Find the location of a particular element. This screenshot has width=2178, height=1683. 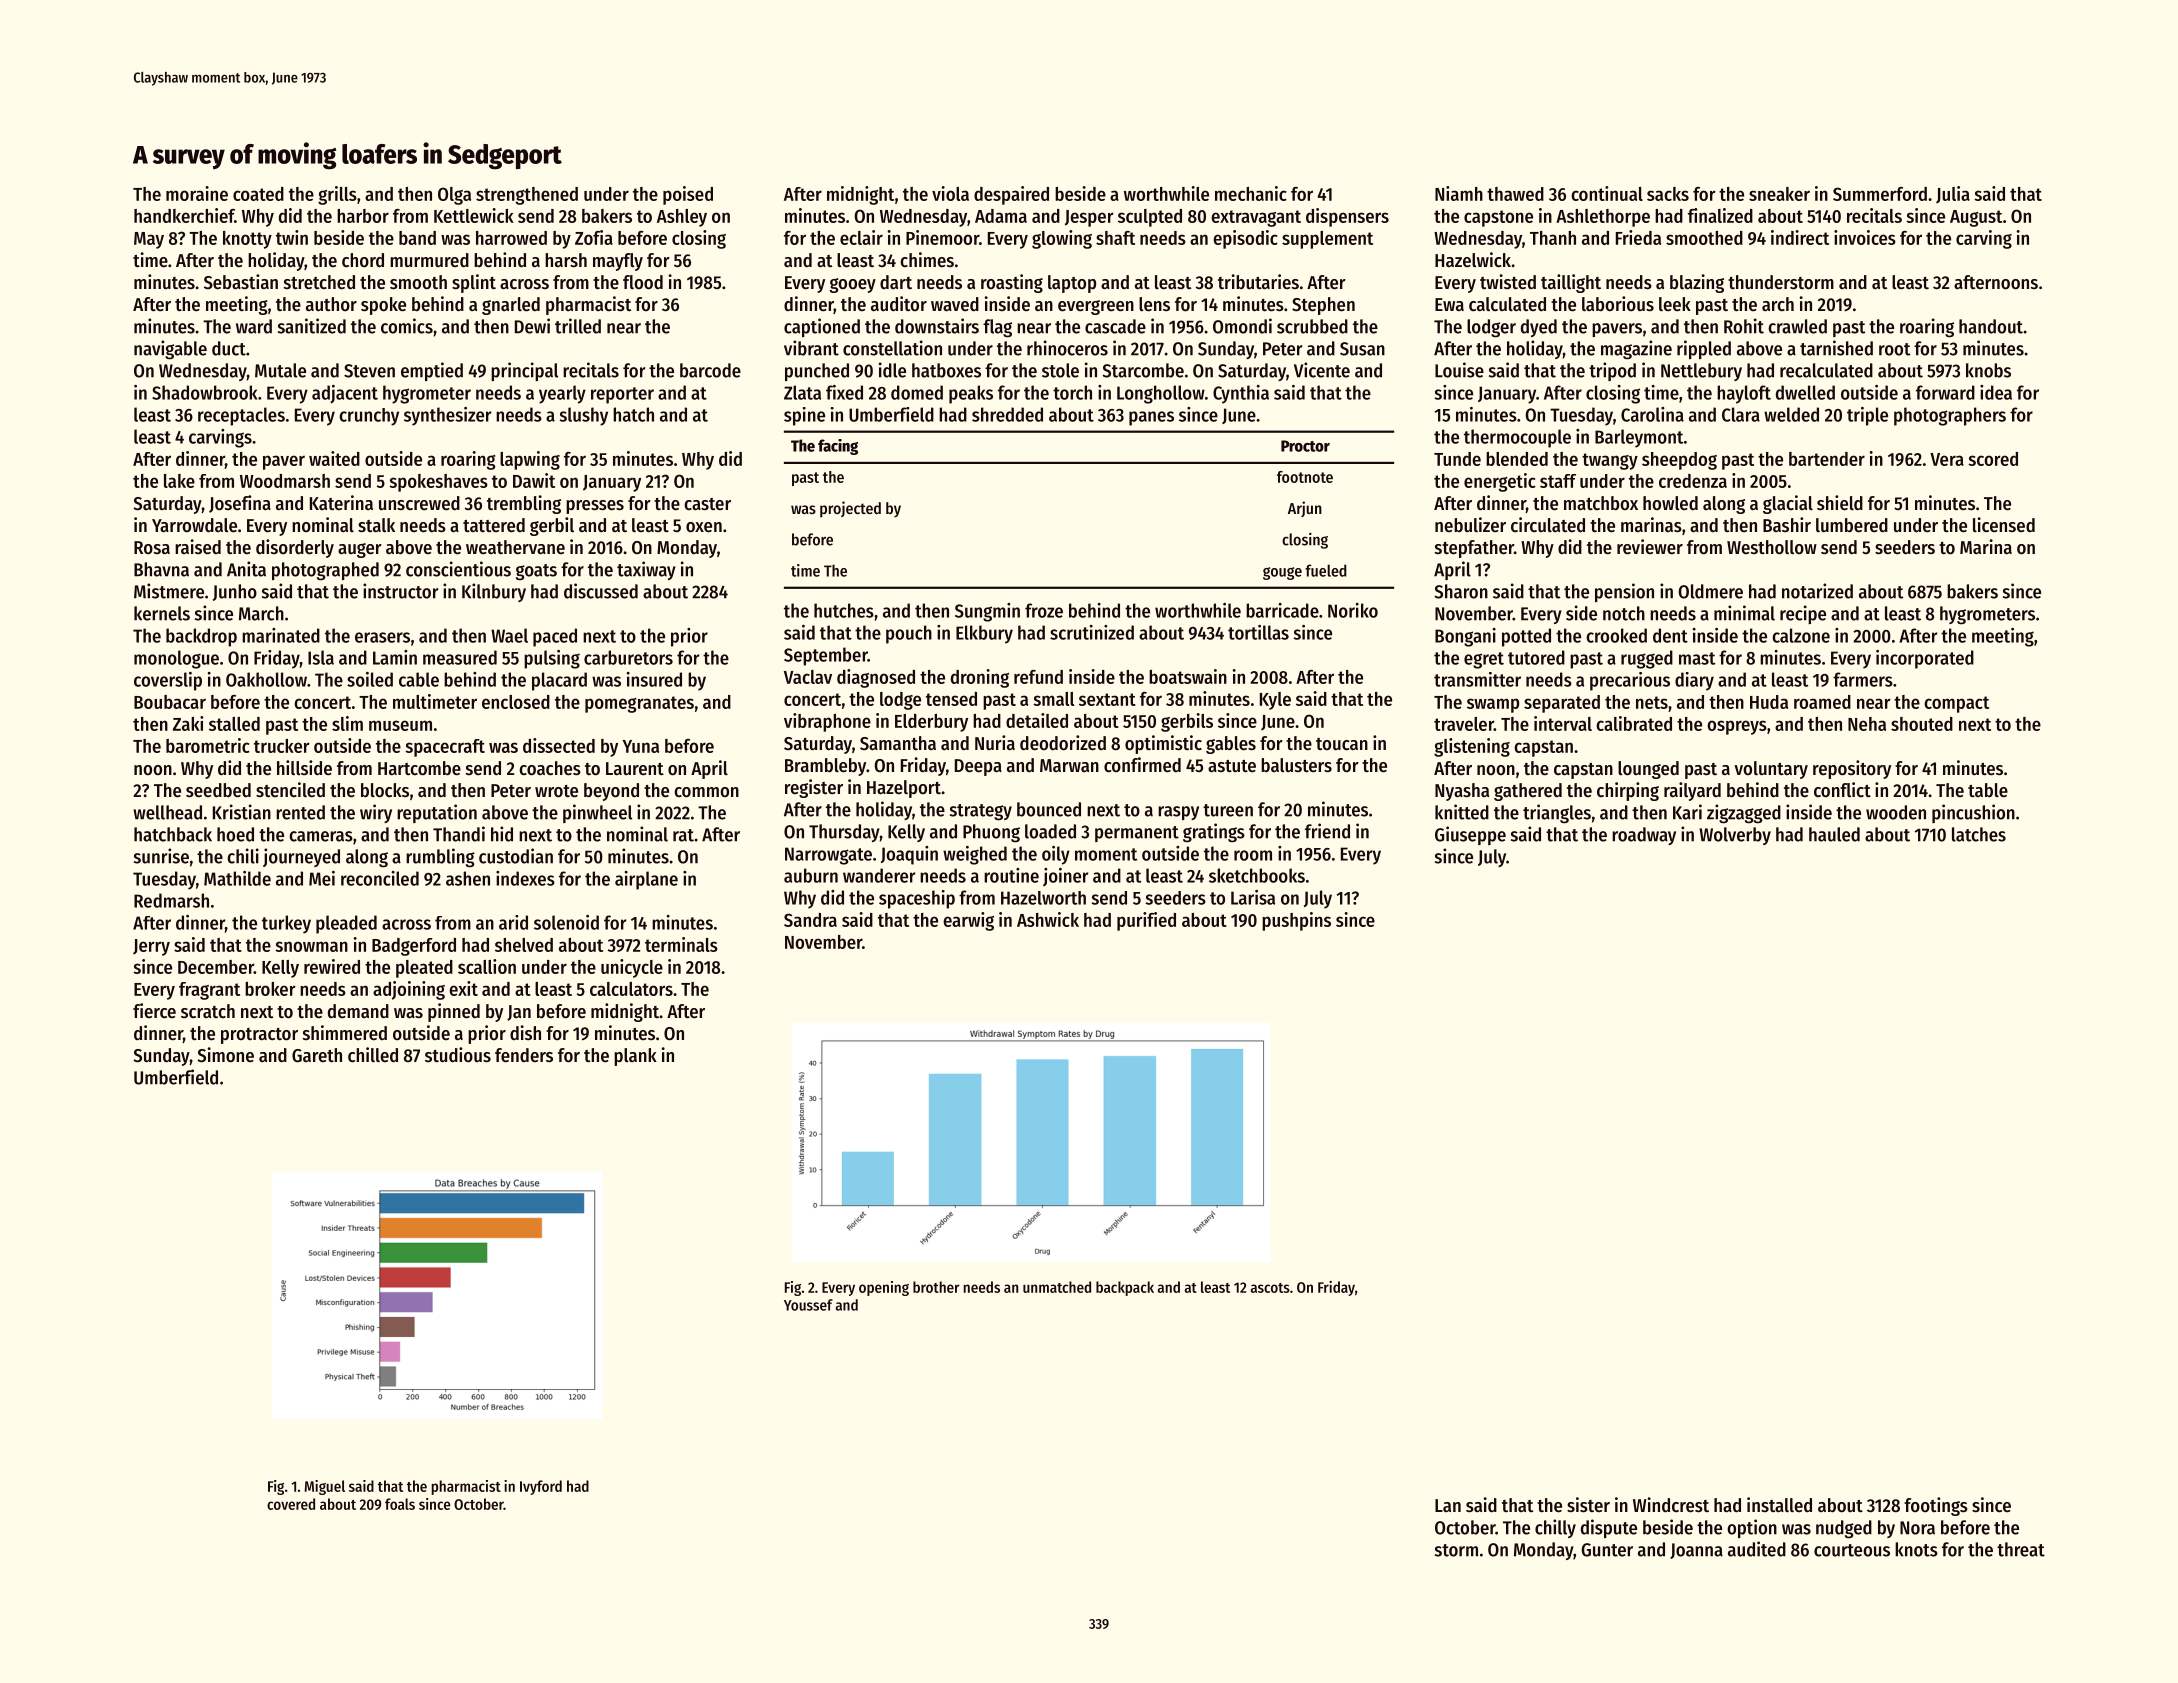

viola is located at coordinates (950, 193).
